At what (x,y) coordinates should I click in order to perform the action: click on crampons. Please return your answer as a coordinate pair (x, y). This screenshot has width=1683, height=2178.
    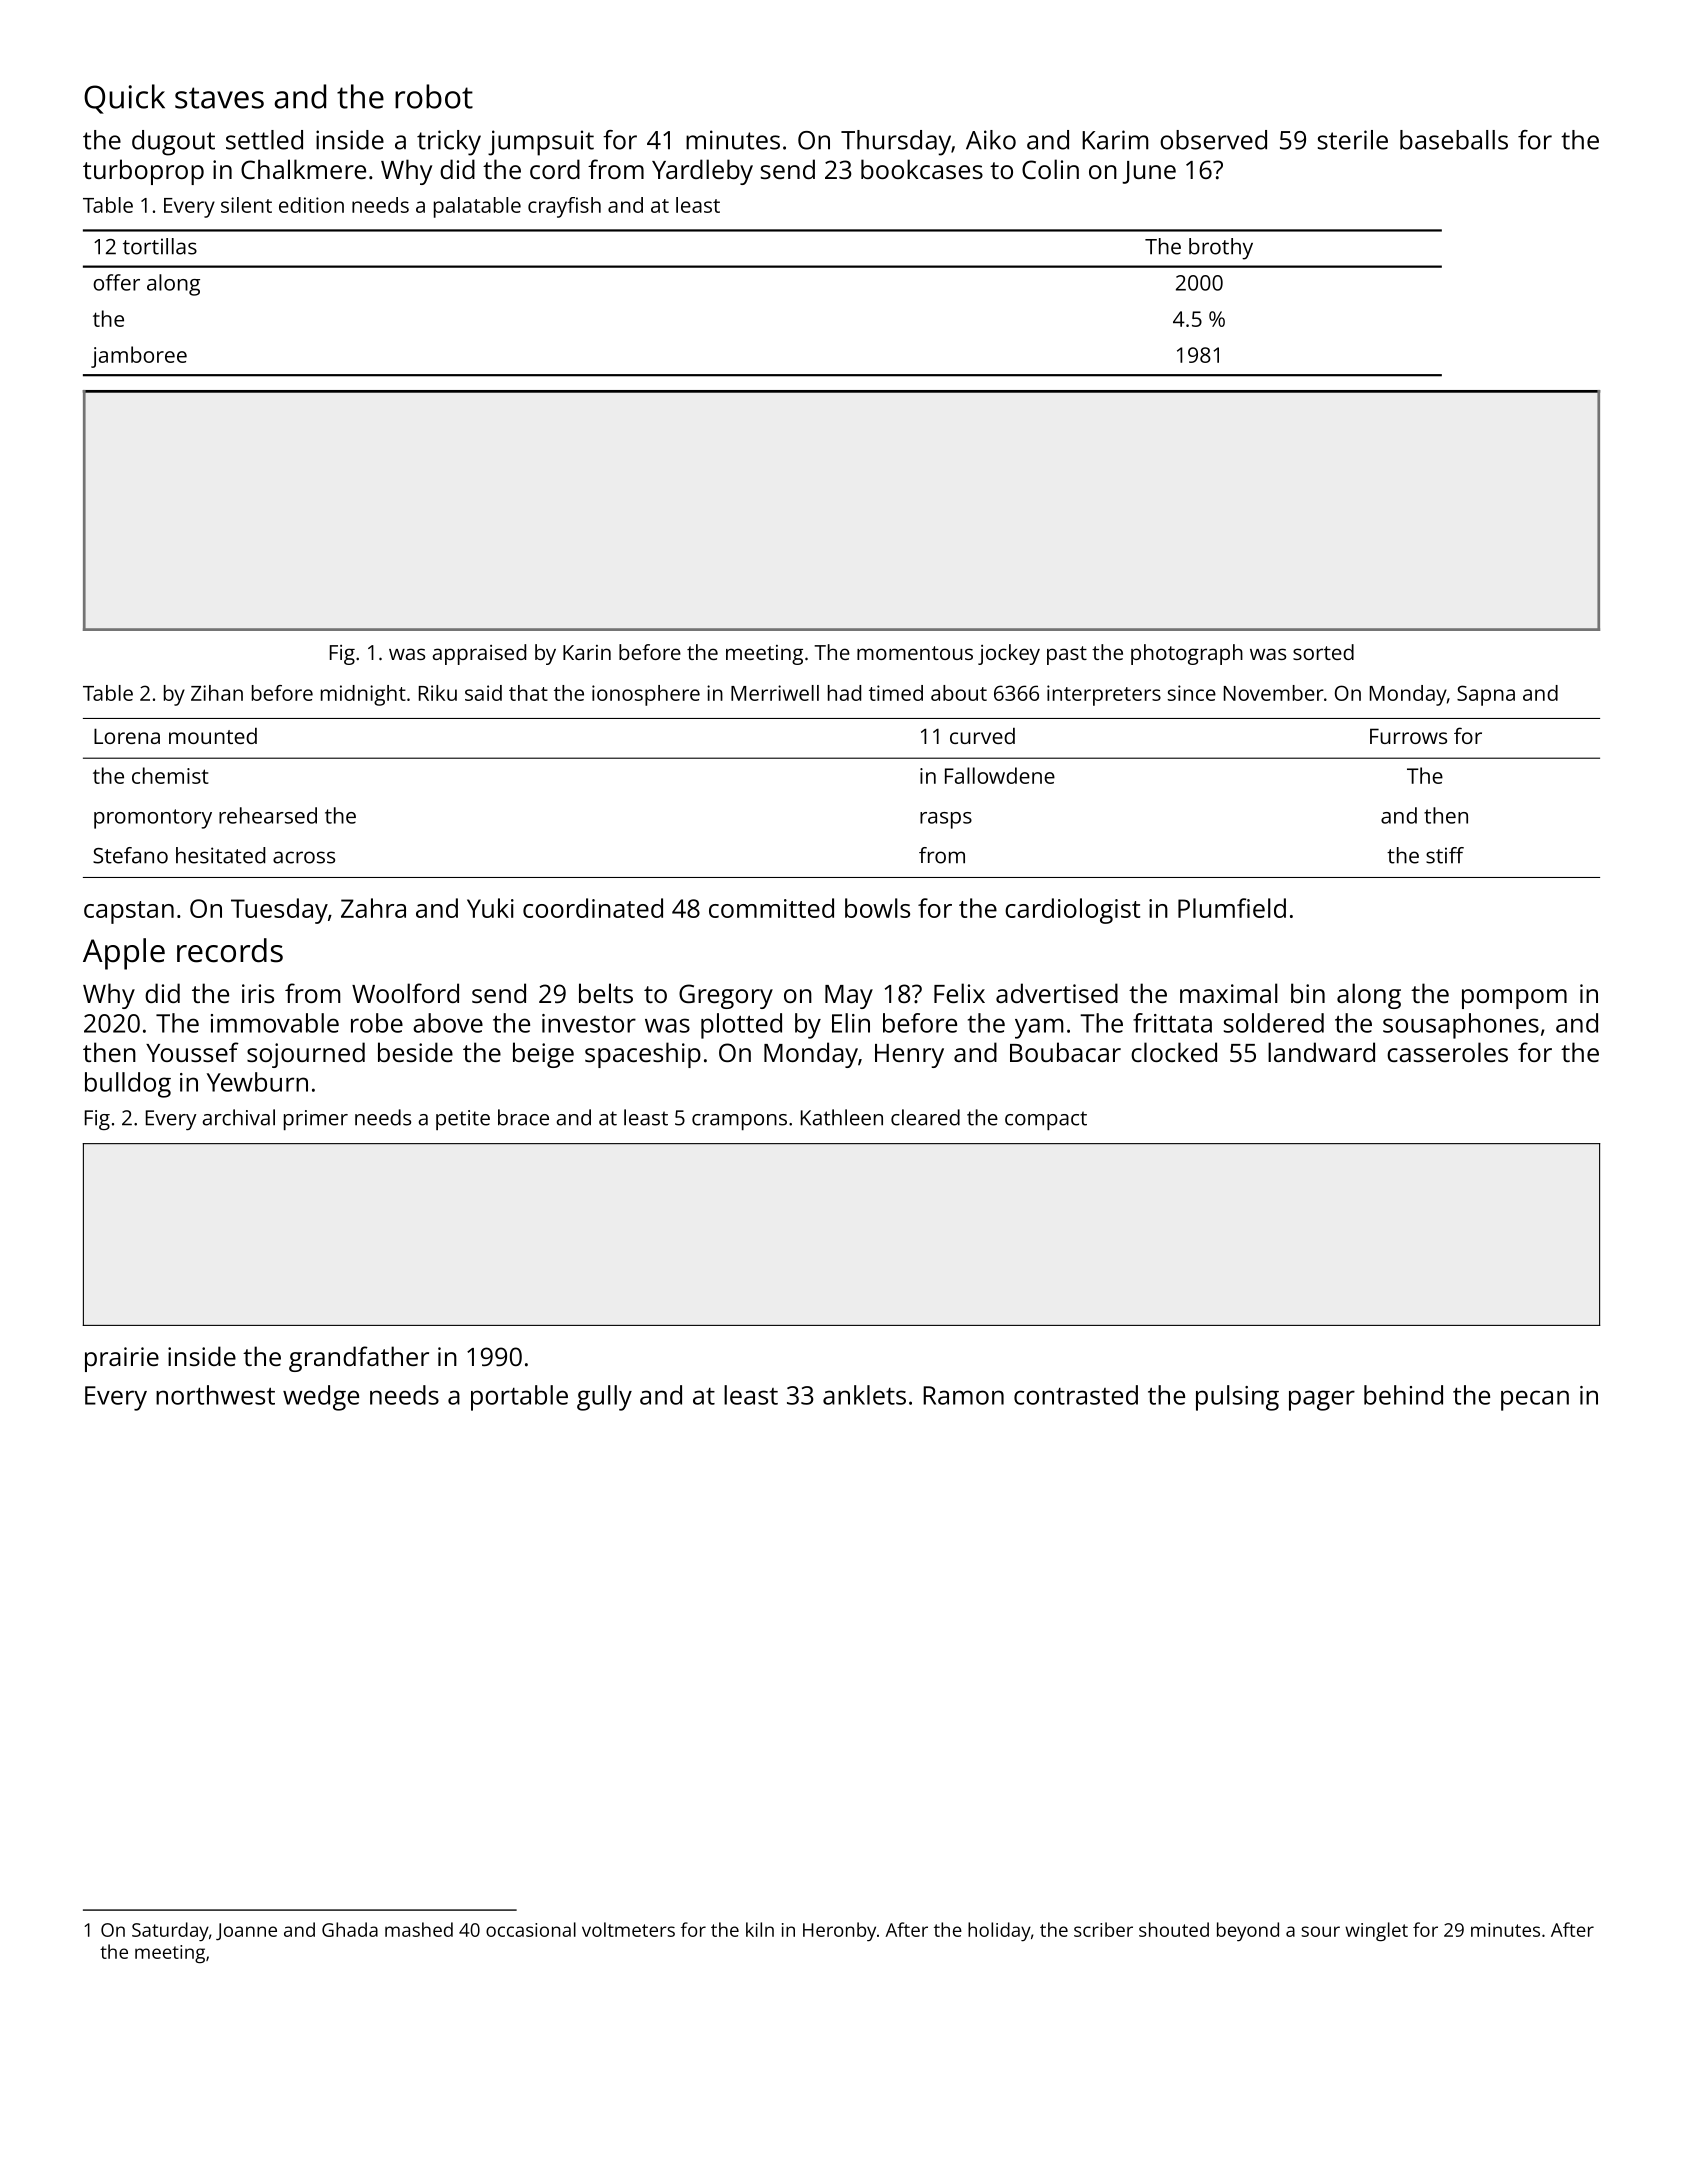
    Looking at the image, I should click on (739, 1122).
